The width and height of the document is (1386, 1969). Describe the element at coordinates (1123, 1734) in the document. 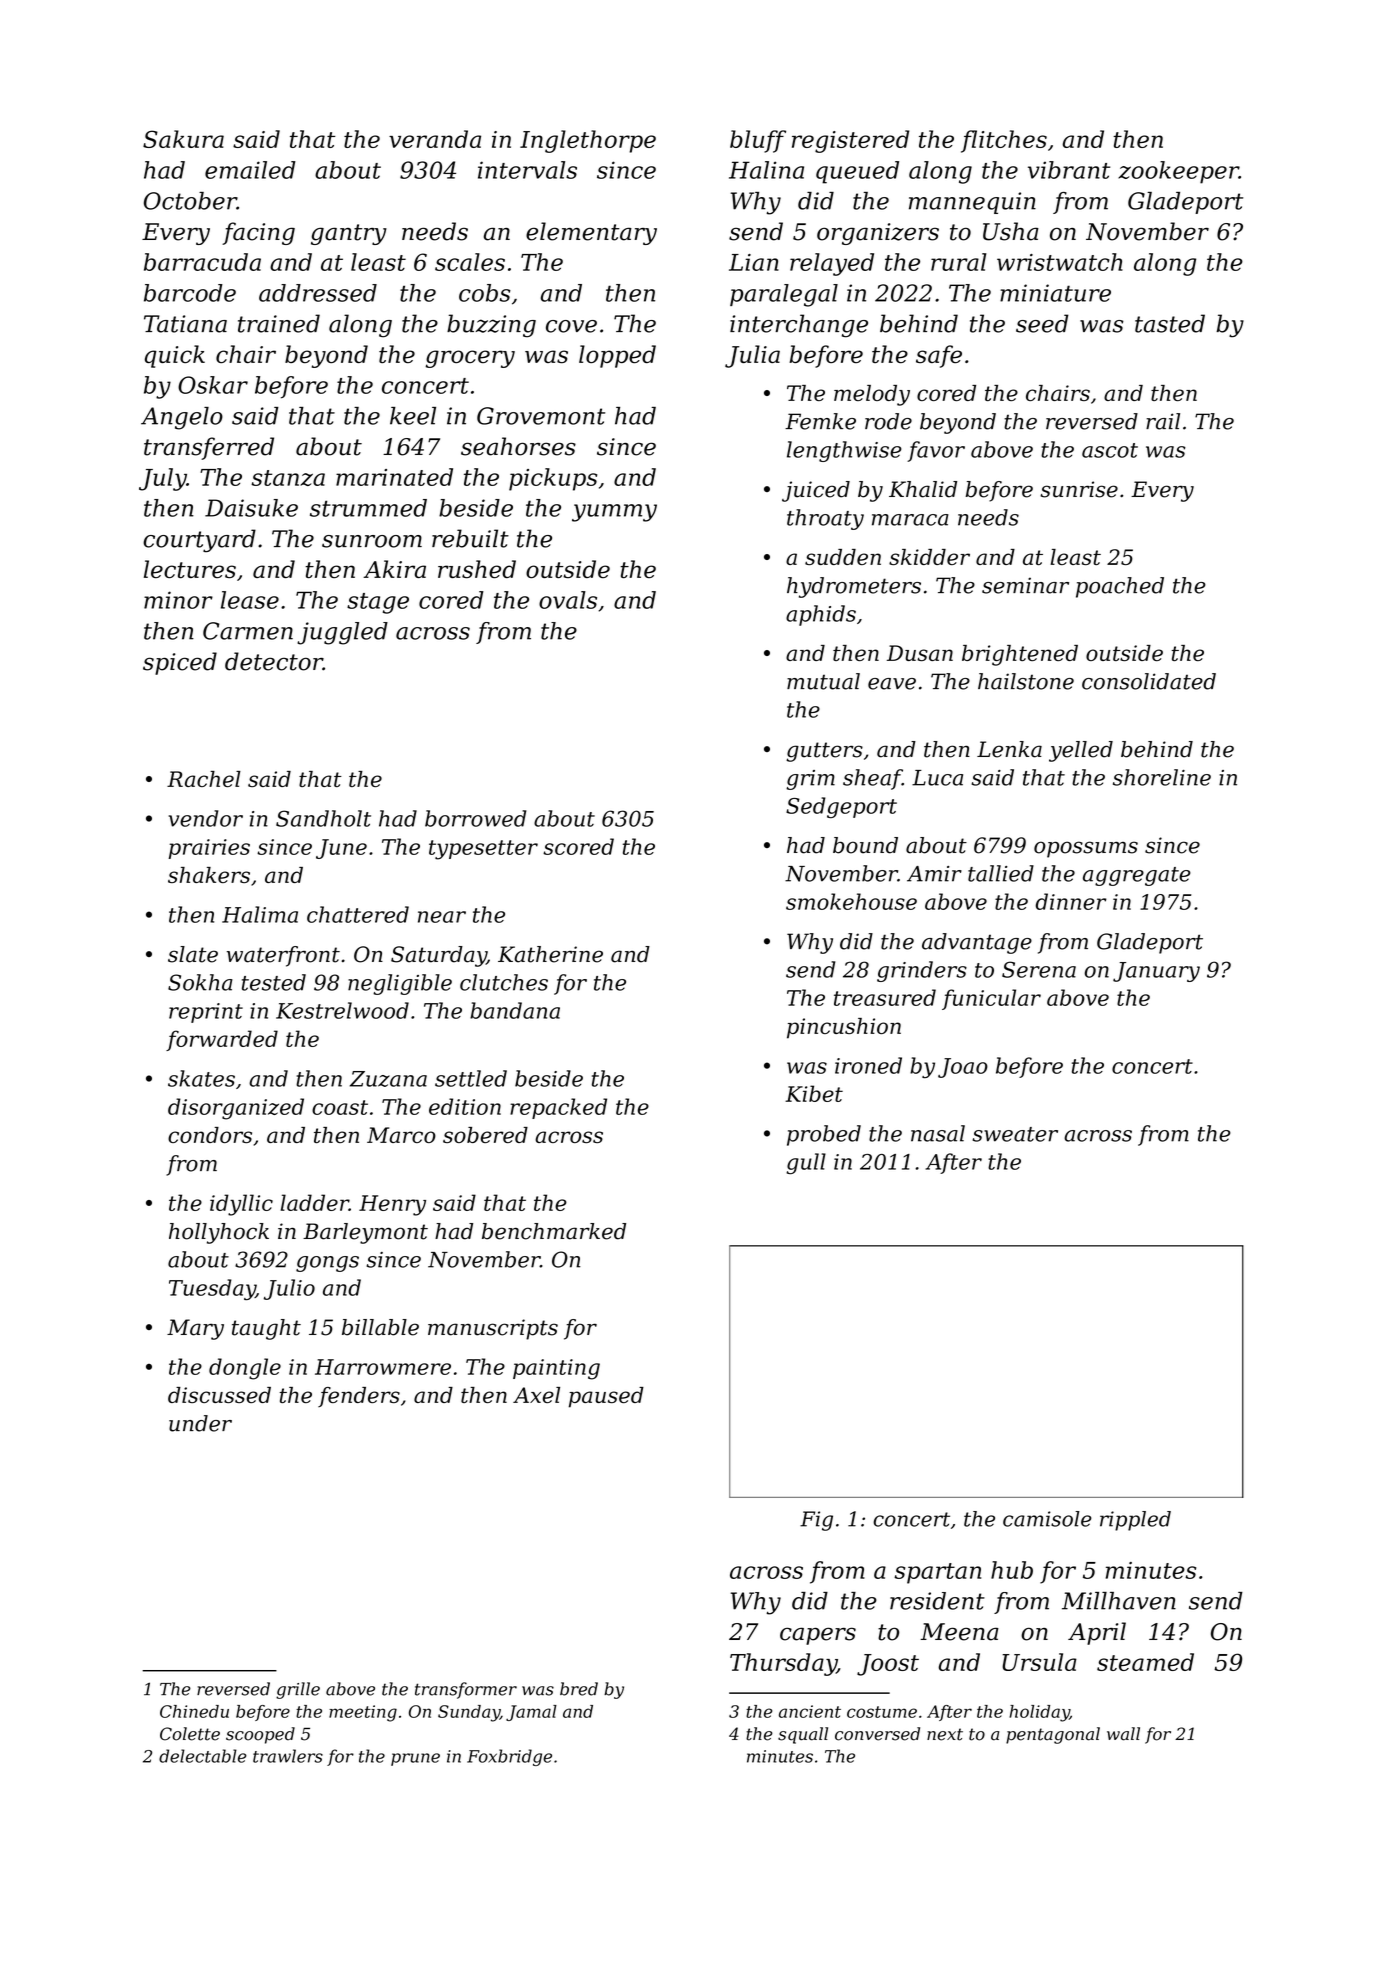

I see `wall` at that location.
